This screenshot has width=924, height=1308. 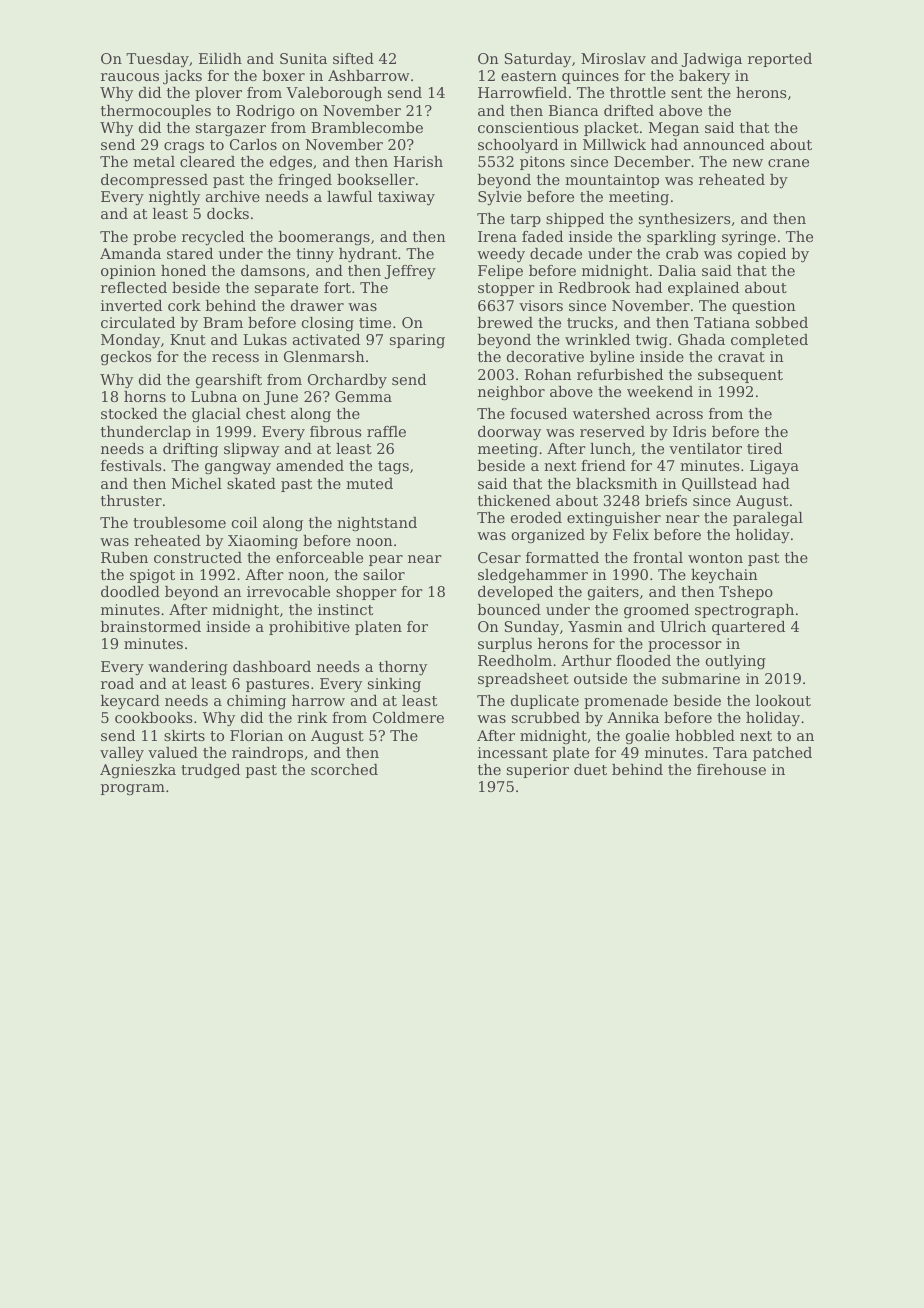 I want to click on scorched, so click(x=344, y=769).
